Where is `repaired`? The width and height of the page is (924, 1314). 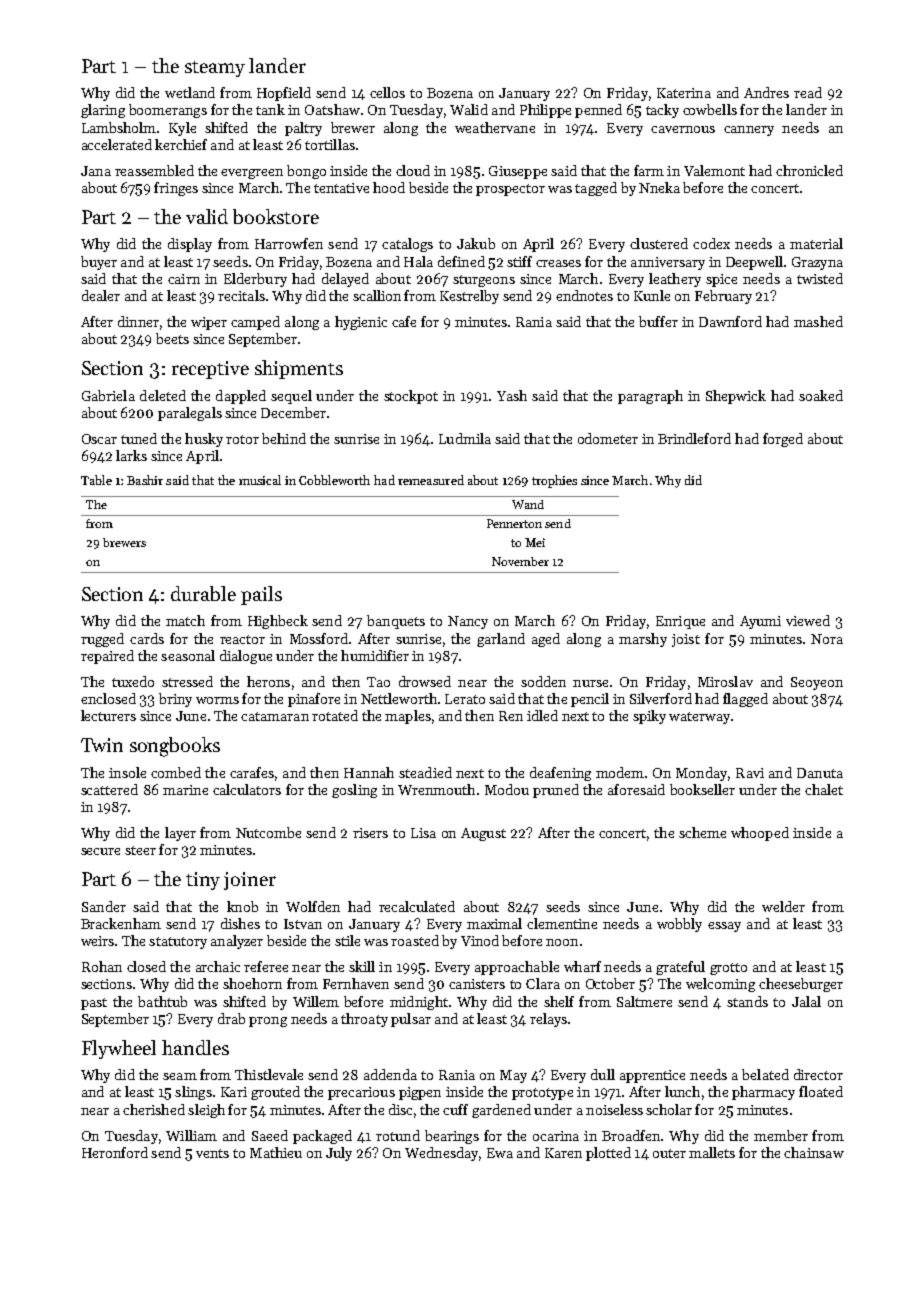 repaired is located at coordinates (107, 657).
